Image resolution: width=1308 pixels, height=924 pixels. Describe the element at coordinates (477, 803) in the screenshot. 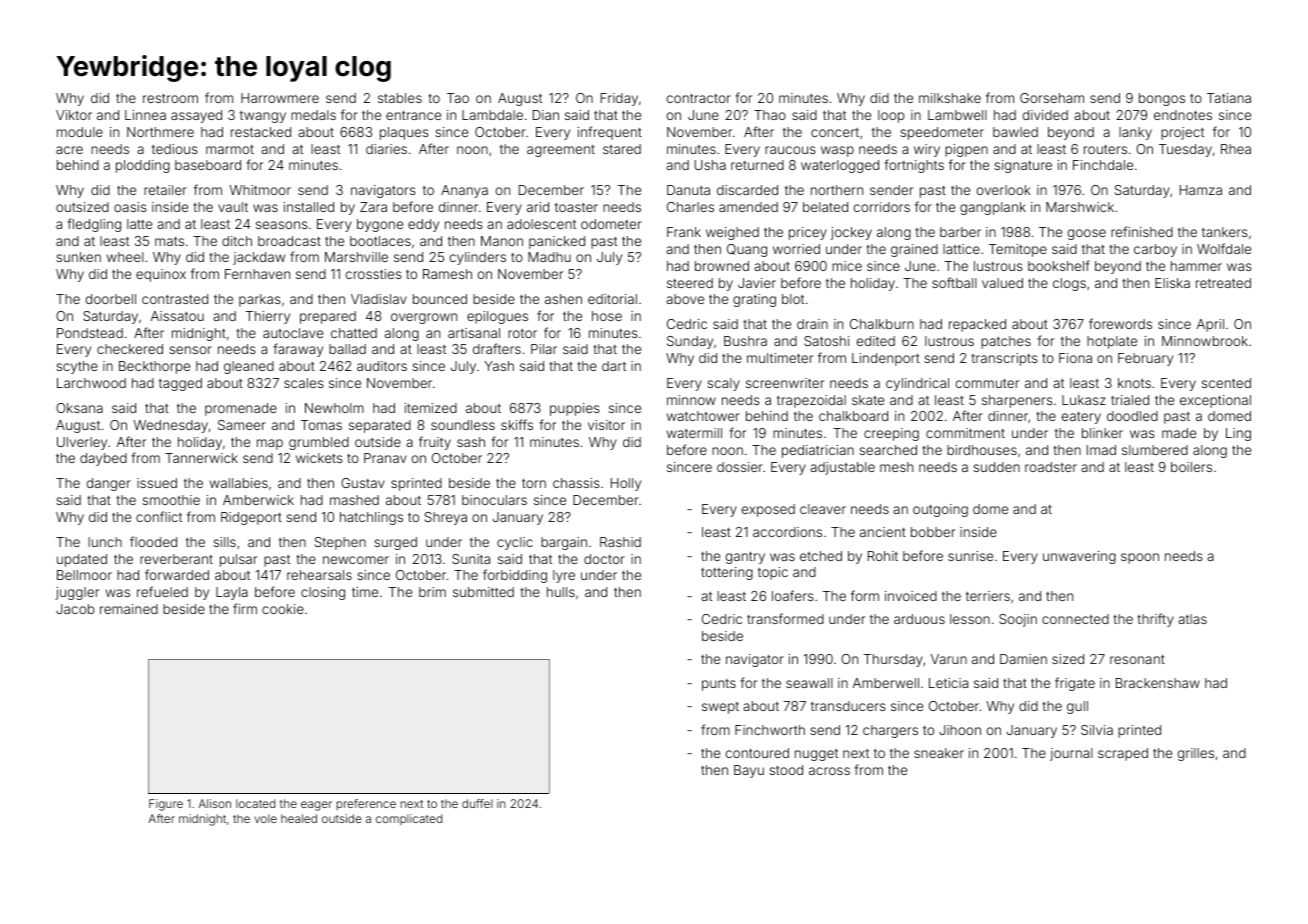

I see `duffel` at that location.
